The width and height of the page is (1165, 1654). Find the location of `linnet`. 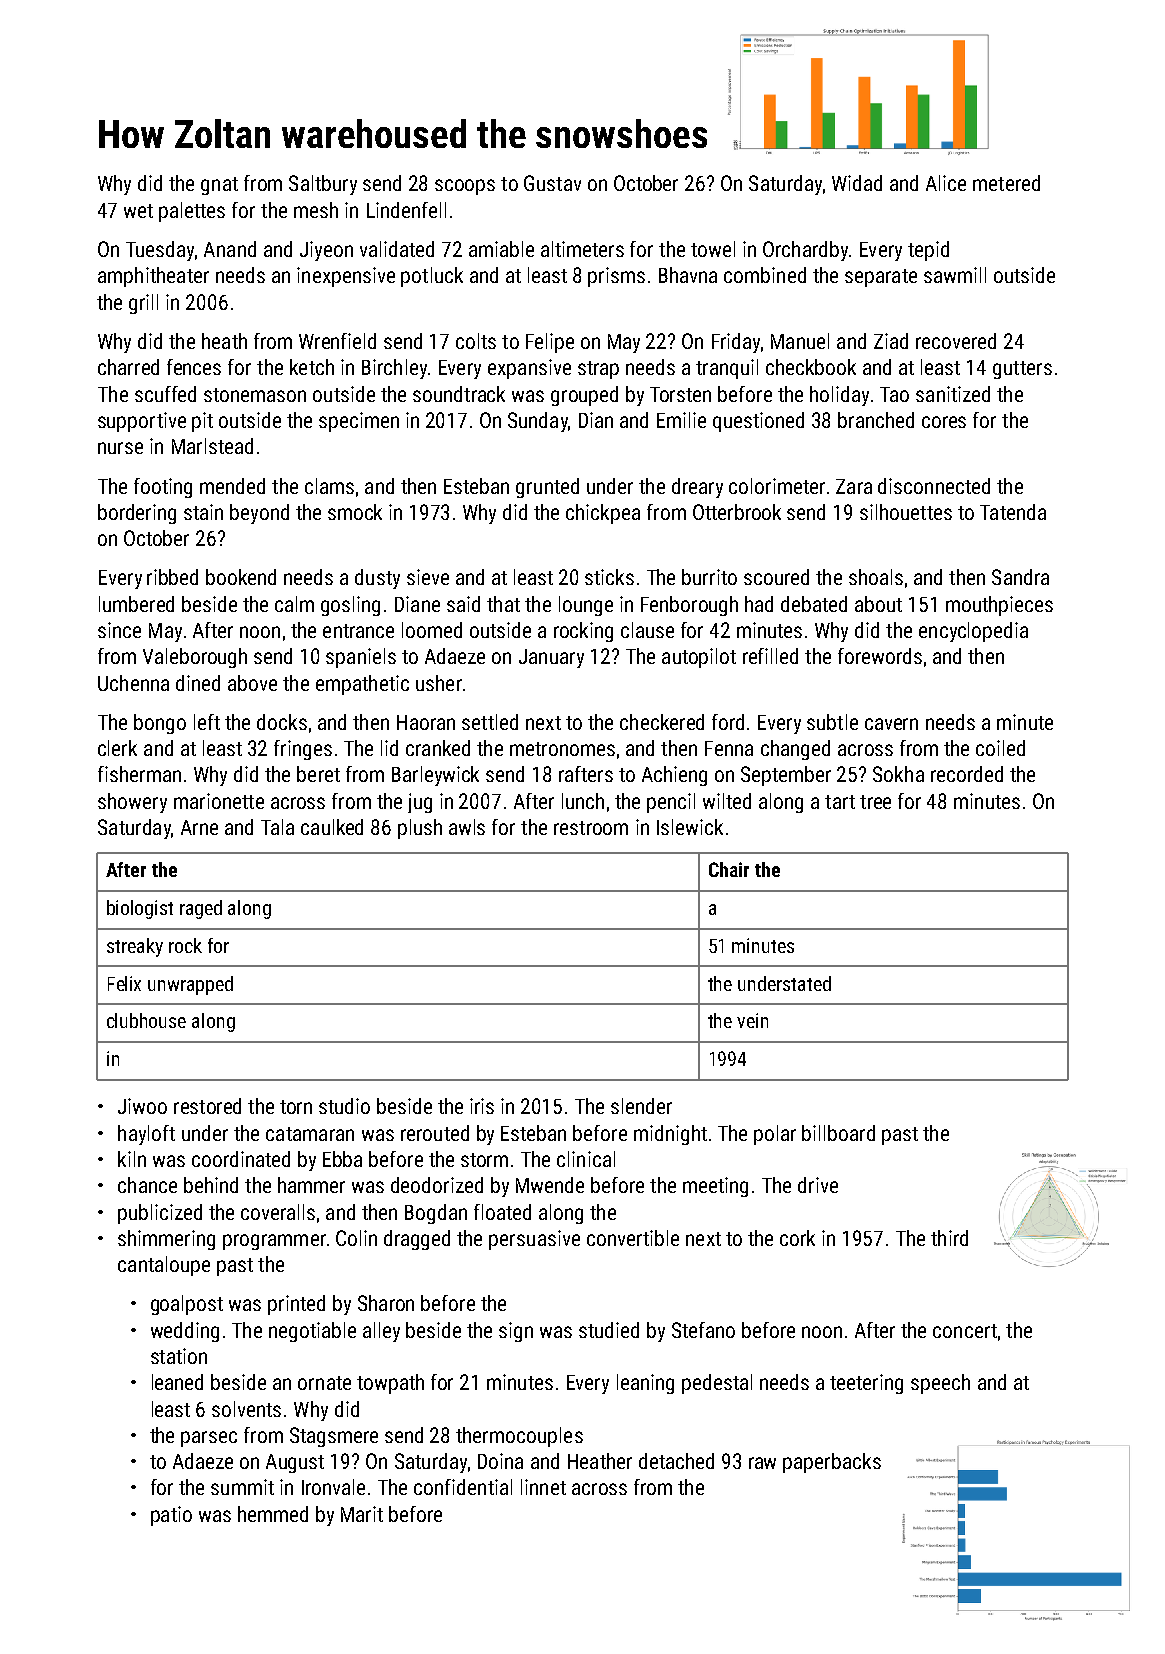

linnet is located at coordinates (543, 1487).
